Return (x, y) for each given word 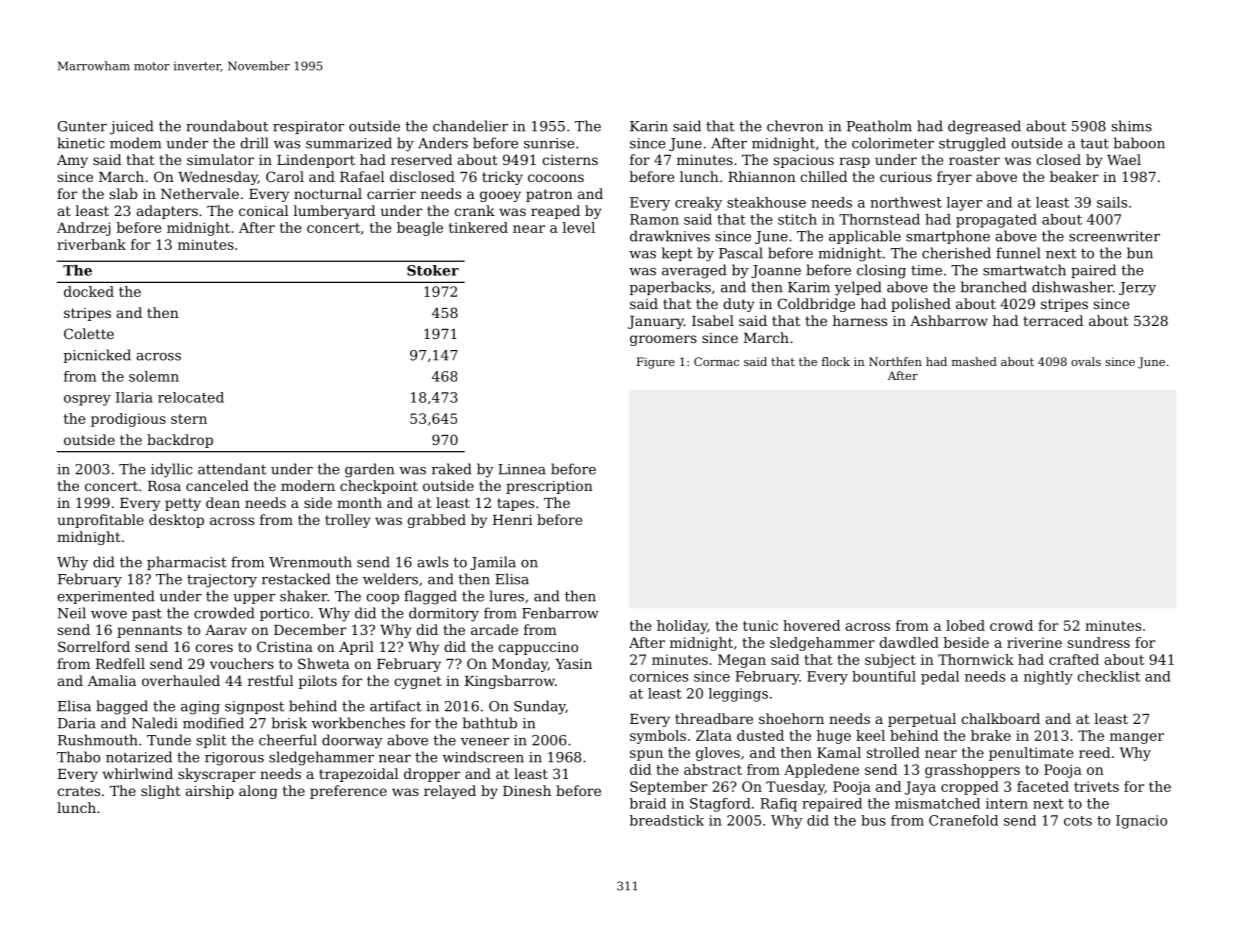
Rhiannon (762, 176)
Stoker (433, 270)
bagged (122, 707)
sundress (1099, 642)
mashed (974, 361)
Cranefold (963, 820)
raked (452, 469)
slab (123, 193)
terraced (1053, 320)
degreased (984, 127)
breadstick (667, 820)
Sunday (540, 707)
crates (78, 791)
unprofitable (100, 521)
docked (89, 291)
